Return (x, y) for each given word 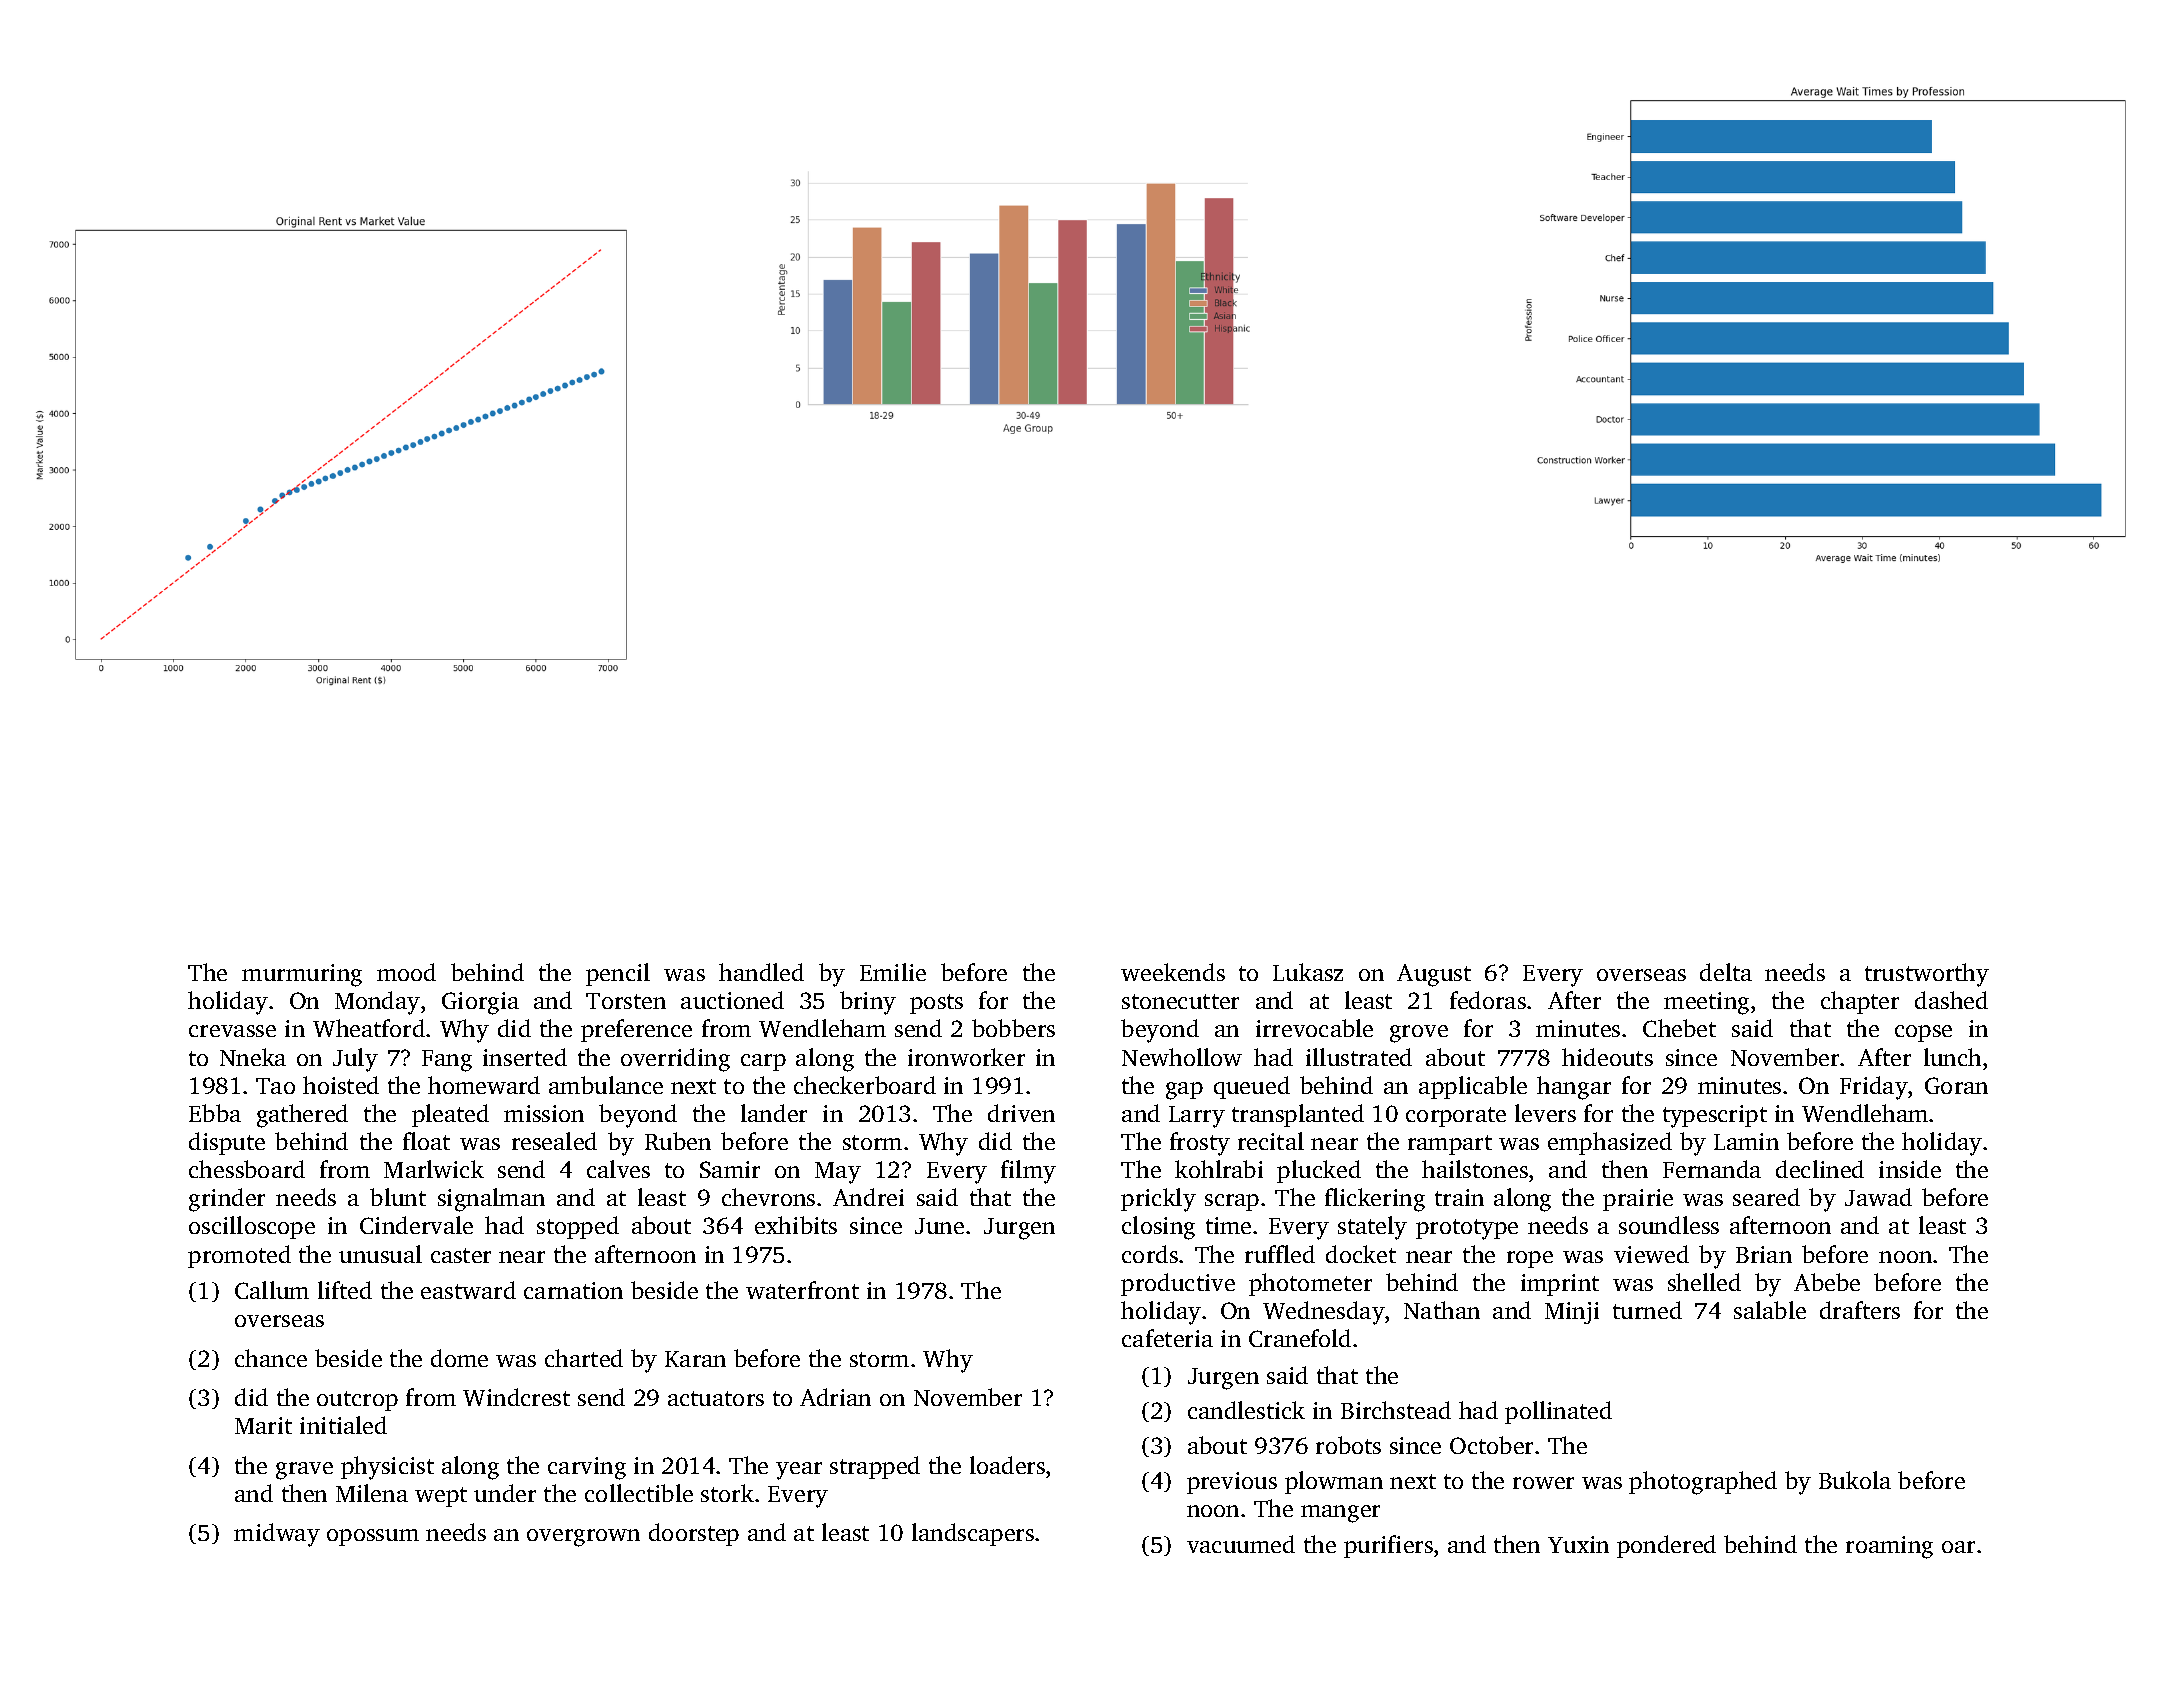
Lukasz (1308, 972)
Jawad (1878, 1197)
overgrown (583, 1538)
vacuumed (1241, 1544)
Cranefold (1300, 1338)
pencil (618, 974)
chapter (1860, 1002)
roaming (1889, 1547)
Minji (1572, 1313)
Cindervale (416, 1225)
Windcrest (516, 1397)
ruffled (1280, 1254)
